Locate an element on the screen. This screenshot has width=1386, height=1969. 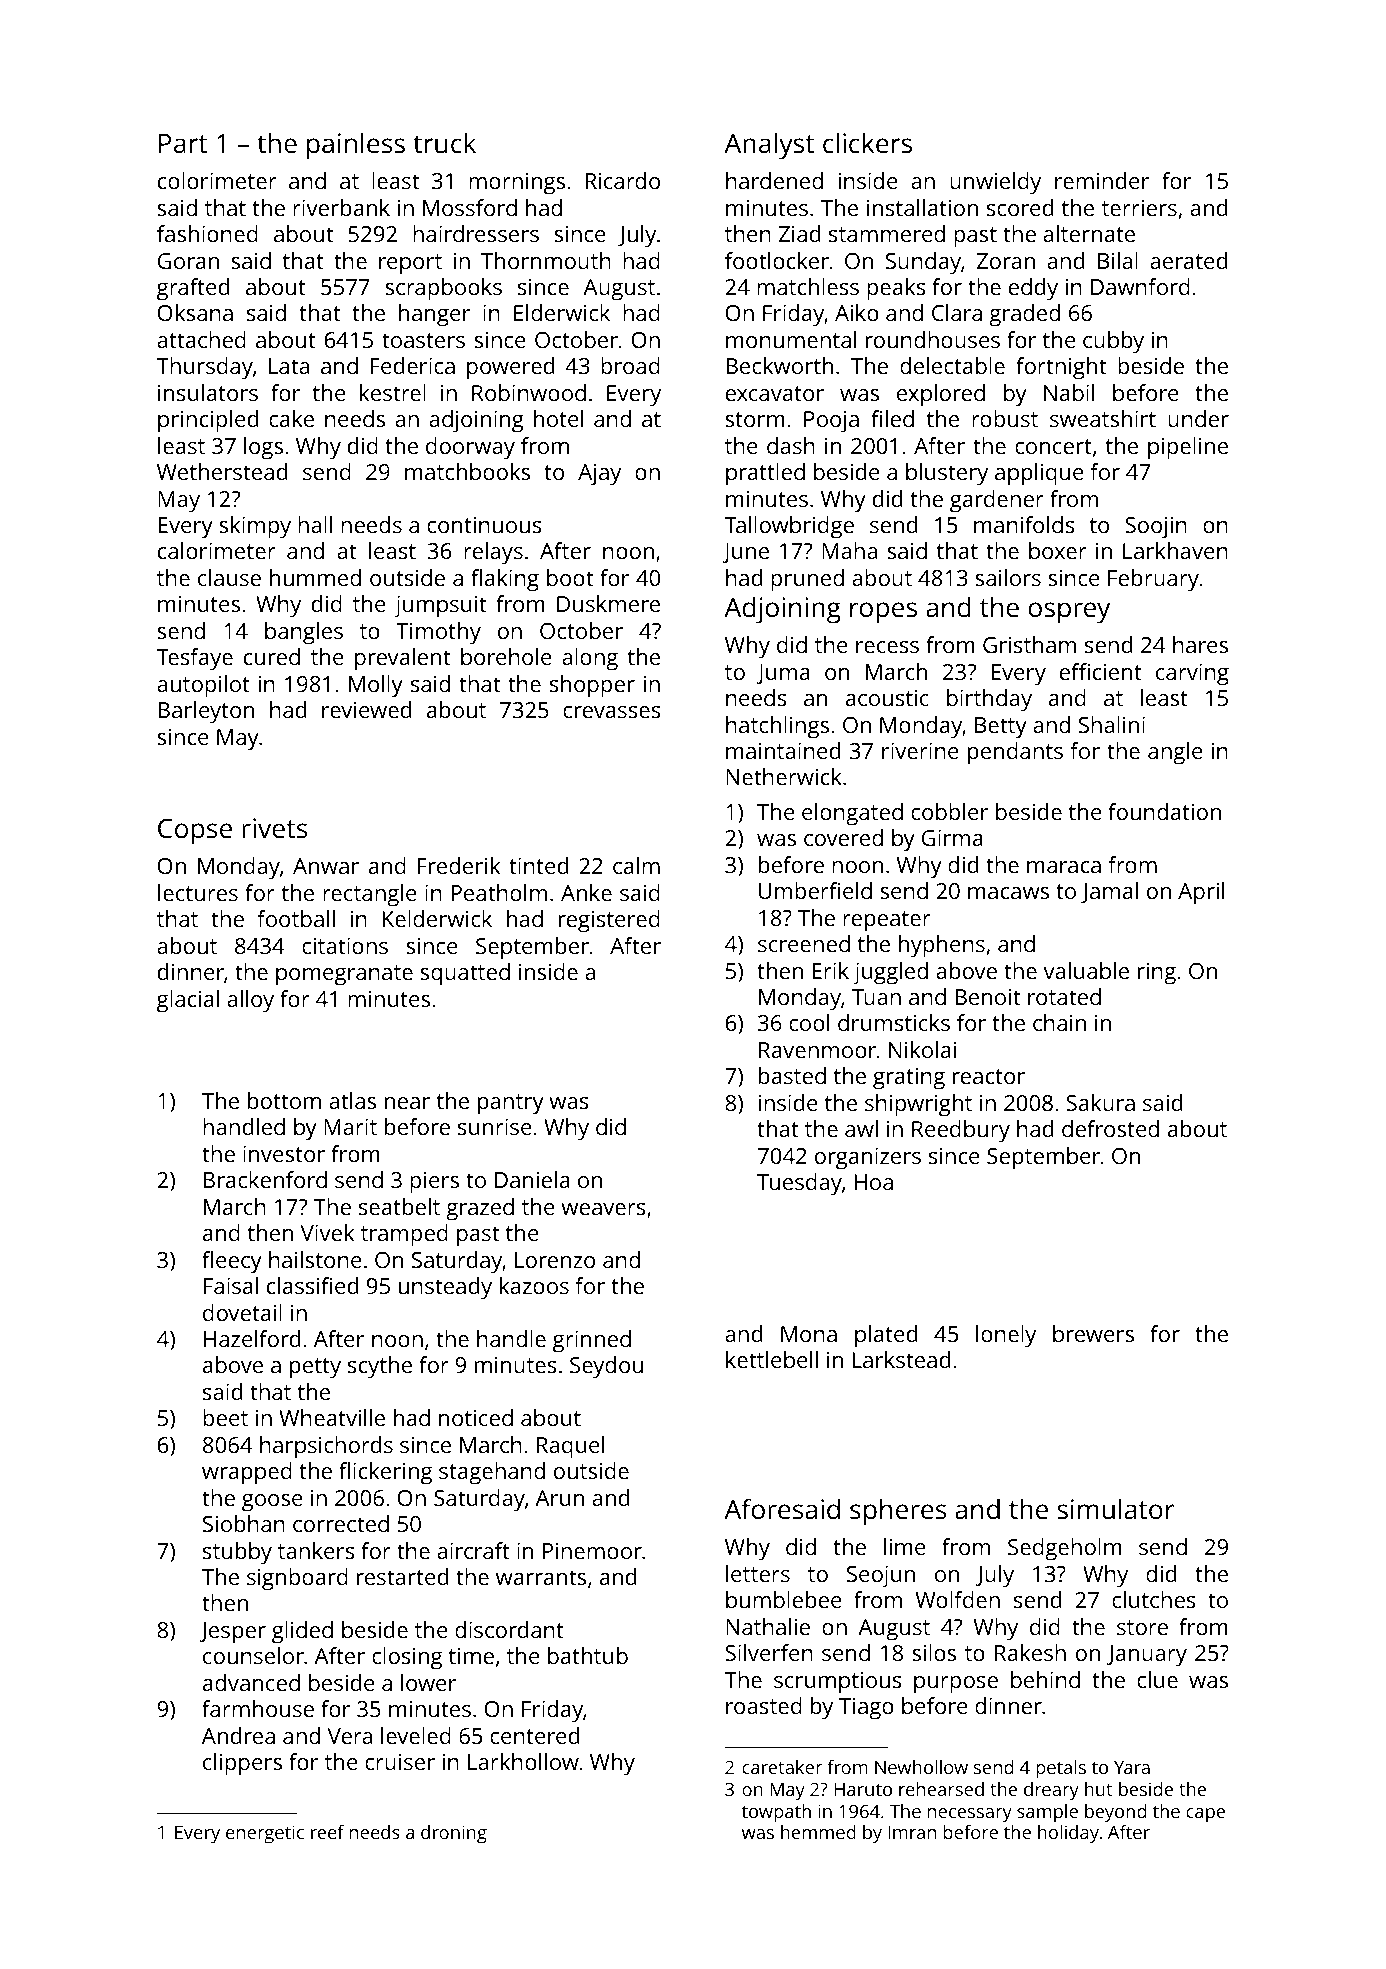
maraca is located at coordinates (1064, 867).
